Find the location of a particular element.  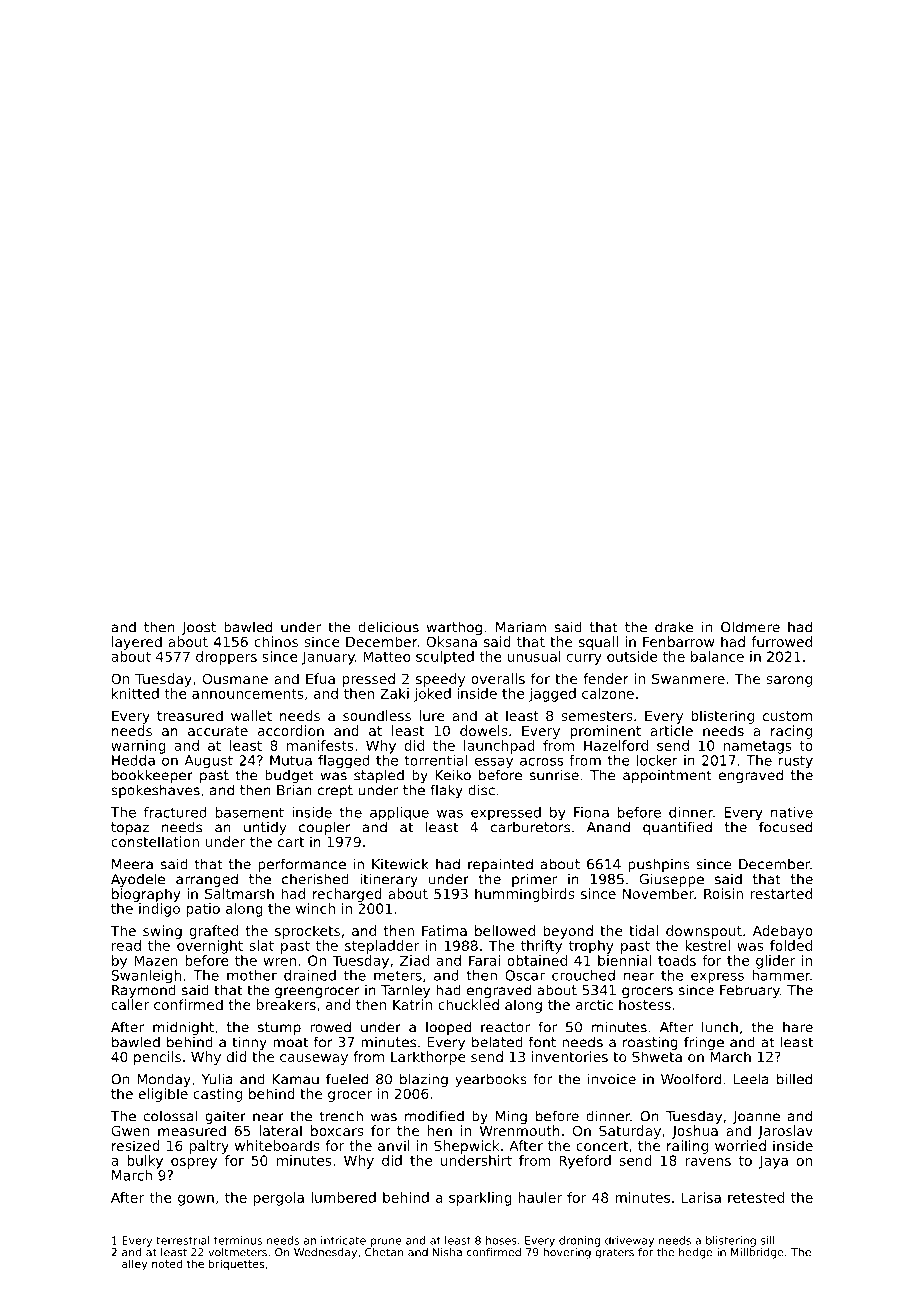

glider is located at coordinates (775, 962).
